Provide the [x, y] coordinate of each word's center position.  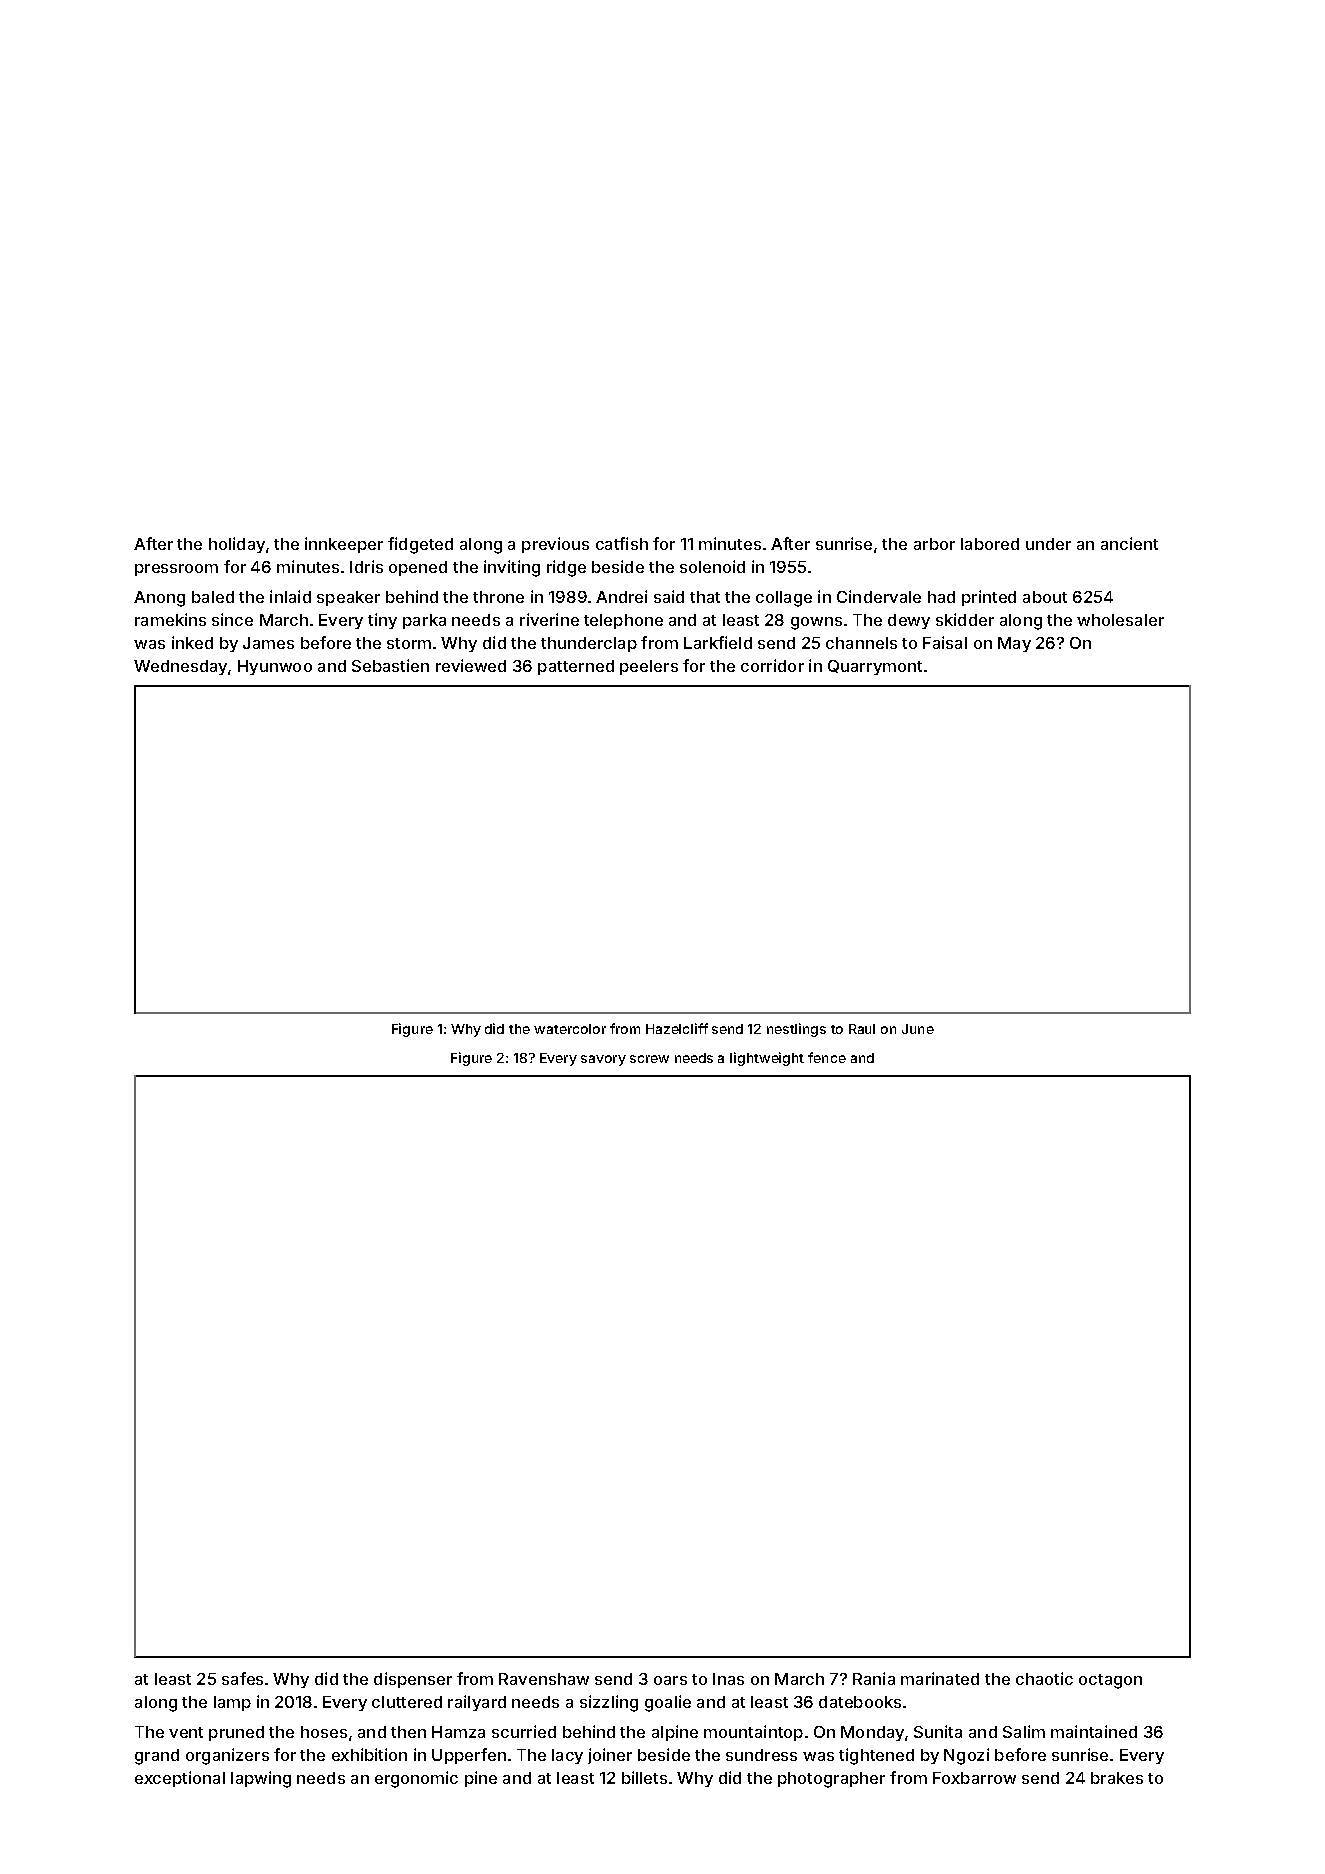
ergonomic [416, 1779]
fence [827, 1057]
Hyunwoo [275, 667]
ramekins [170, 619]
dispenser [413, 1680]
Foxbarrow [974, 1778]
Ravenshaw [544, 1679]
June [918, 1029]
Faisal [945, 642]
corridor [772, 665]
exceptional [180, 1779]
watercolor [570, 1029]
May [1014, 644]
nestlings [796, 1030]
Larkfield [718, 642]
